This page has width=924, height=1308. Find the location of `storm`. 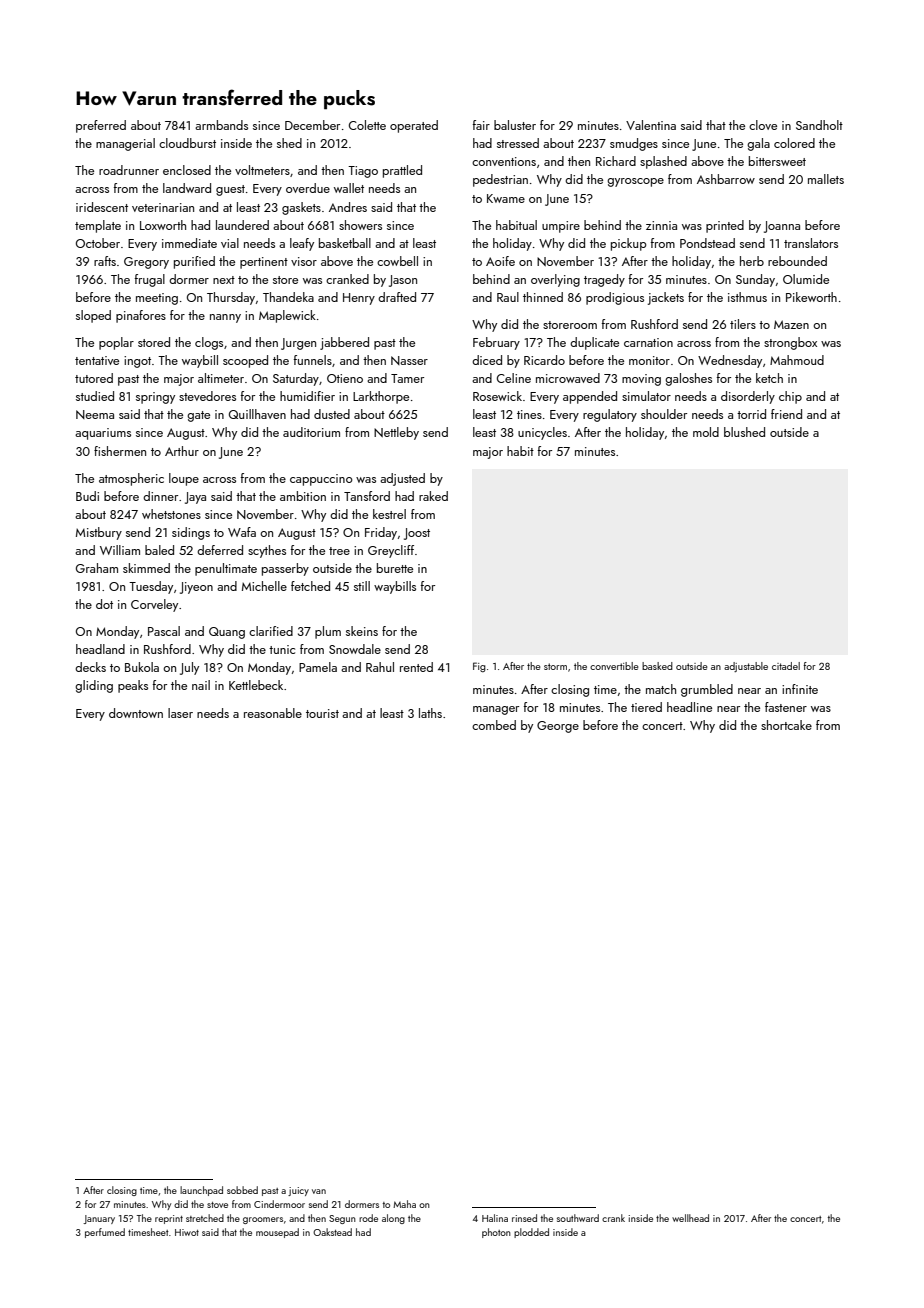

storm is located at coordinates (555, 666).
